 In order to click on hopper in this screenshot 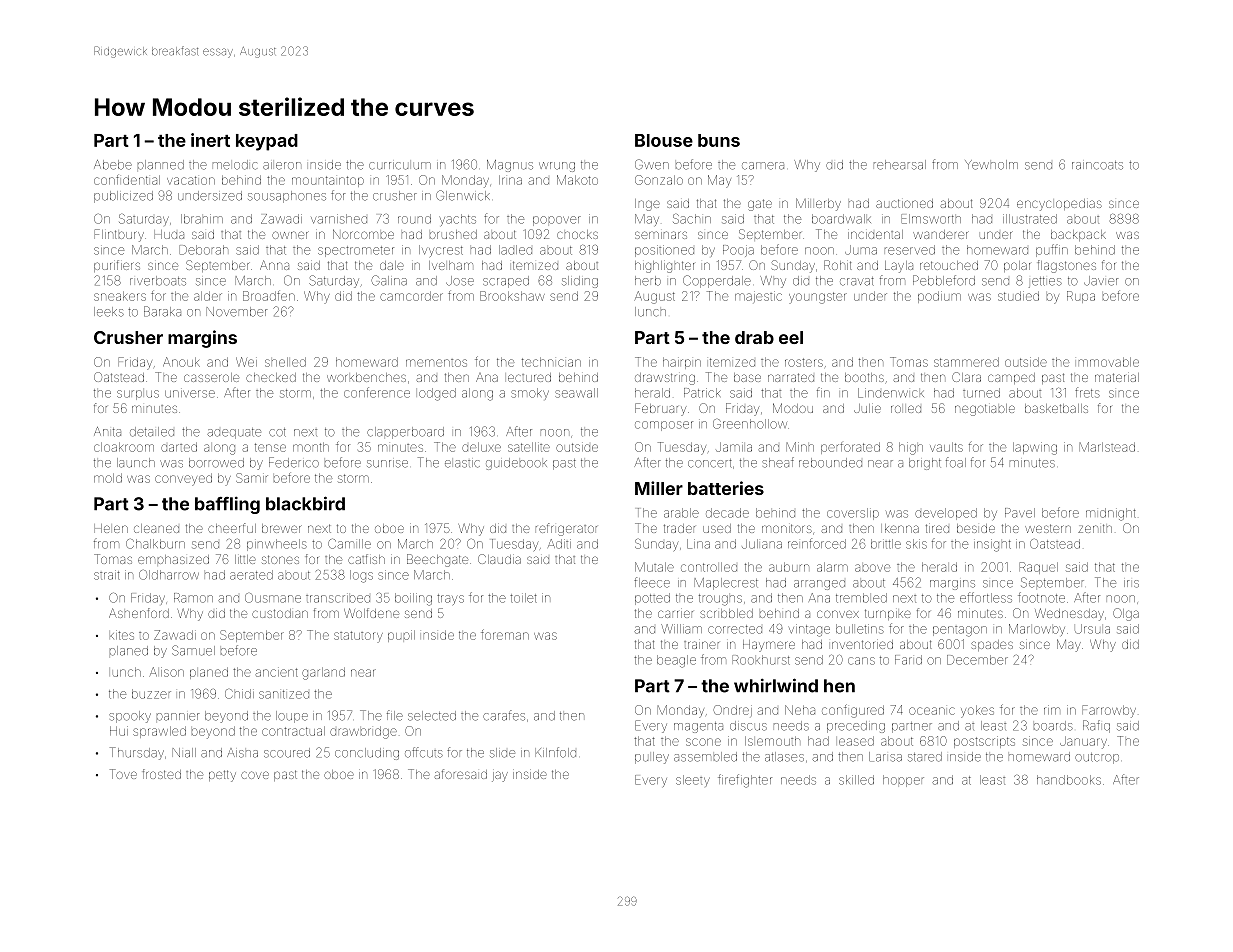, I will do `click(903, 781)`.
